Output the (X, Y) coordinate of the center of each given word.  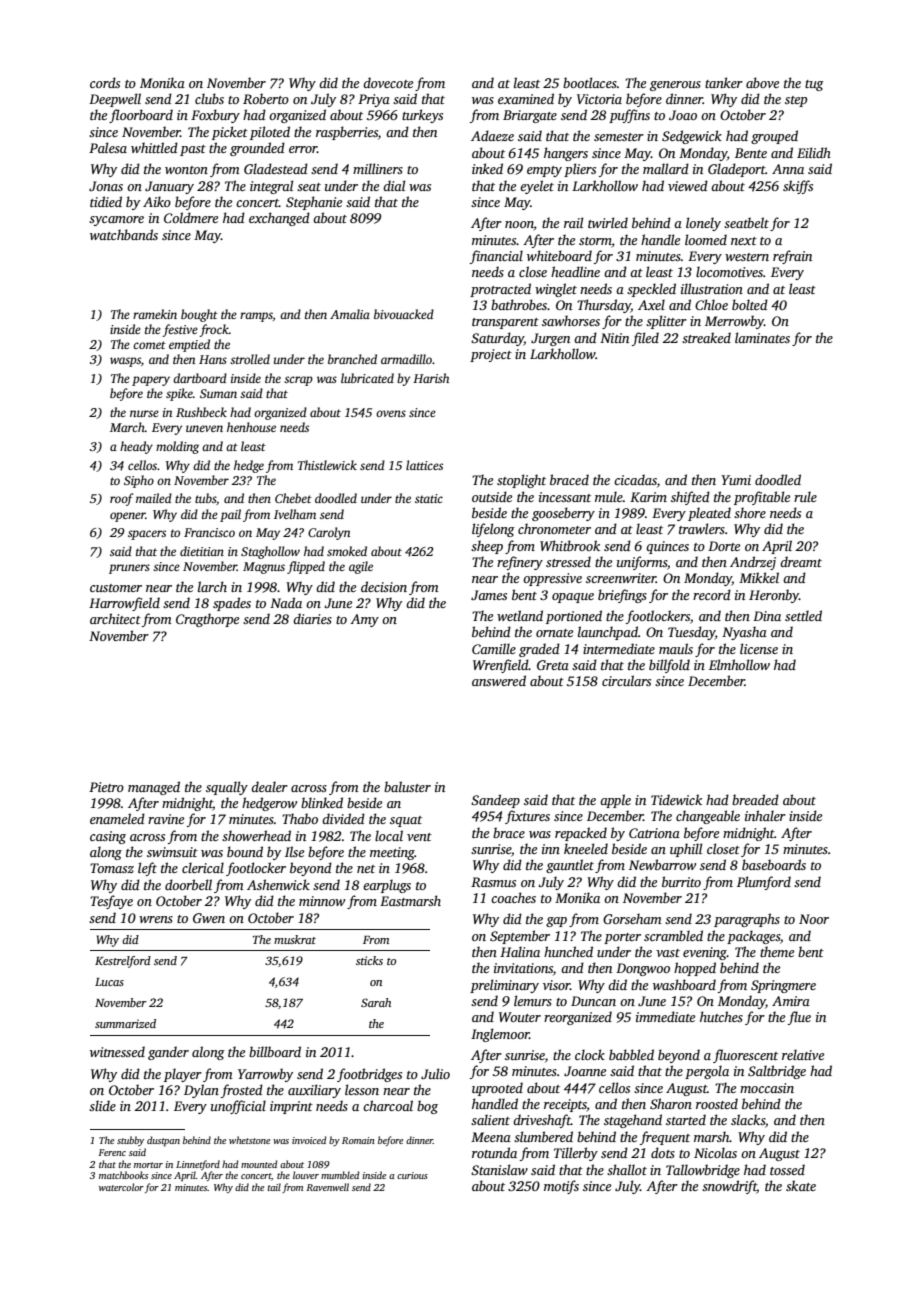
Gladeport (737, 170)
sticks (369, 960)
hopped (695, 969)
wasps (125, 362)
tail (274, 1187)
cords (105, 82)
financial (496, 257)
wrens (156, 919)
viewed (688, 185)
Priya (374, 100)
